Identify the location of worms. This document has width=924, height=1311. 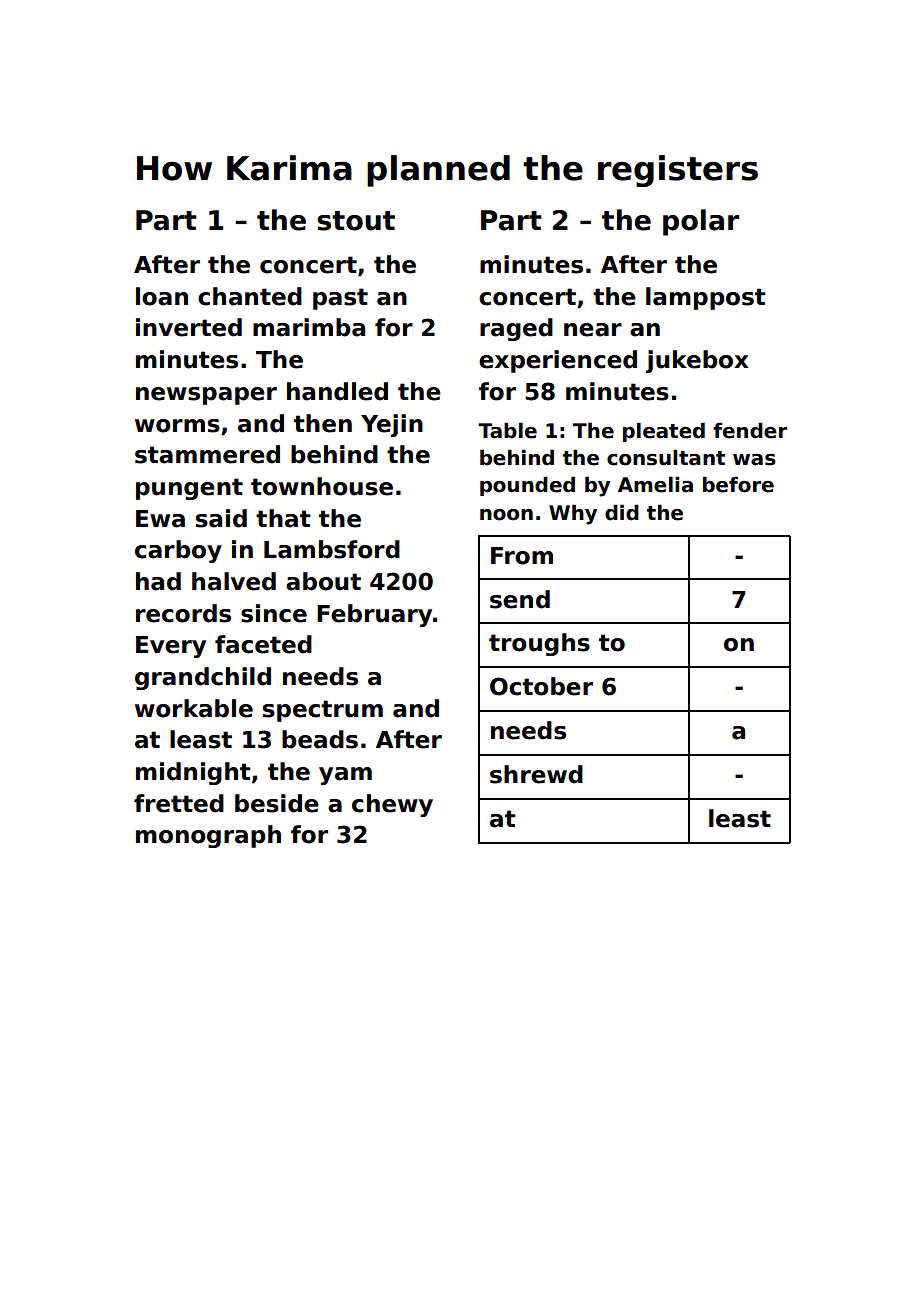
(177, 426).
